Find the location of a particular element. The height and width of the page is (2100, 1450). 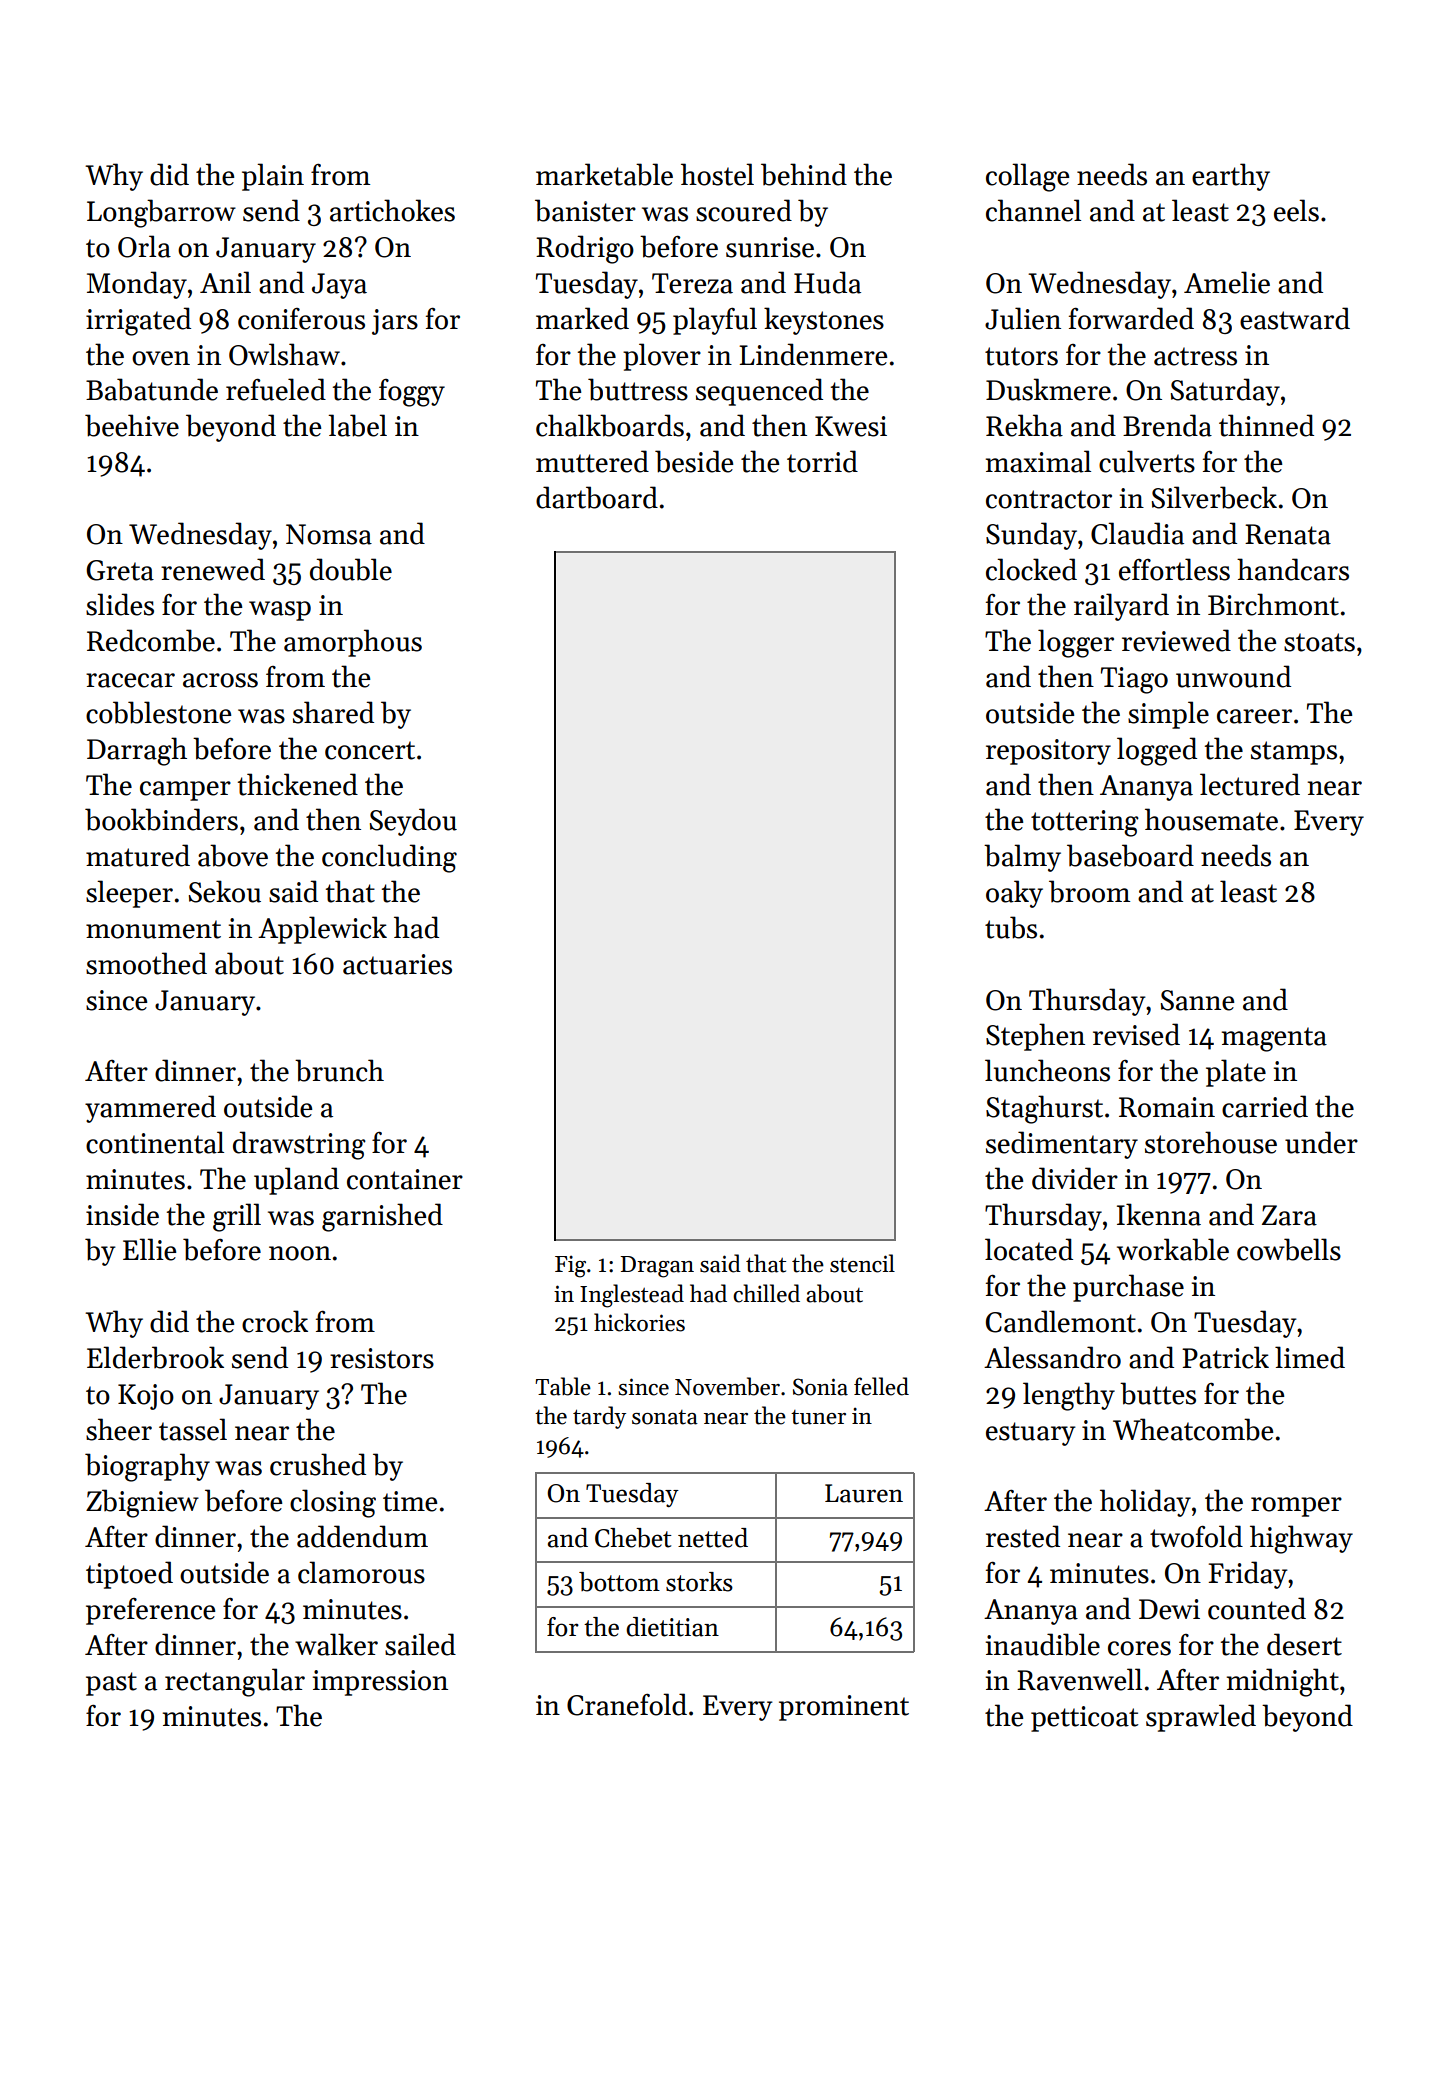

amorphous is located at coordinates (353, 643).
